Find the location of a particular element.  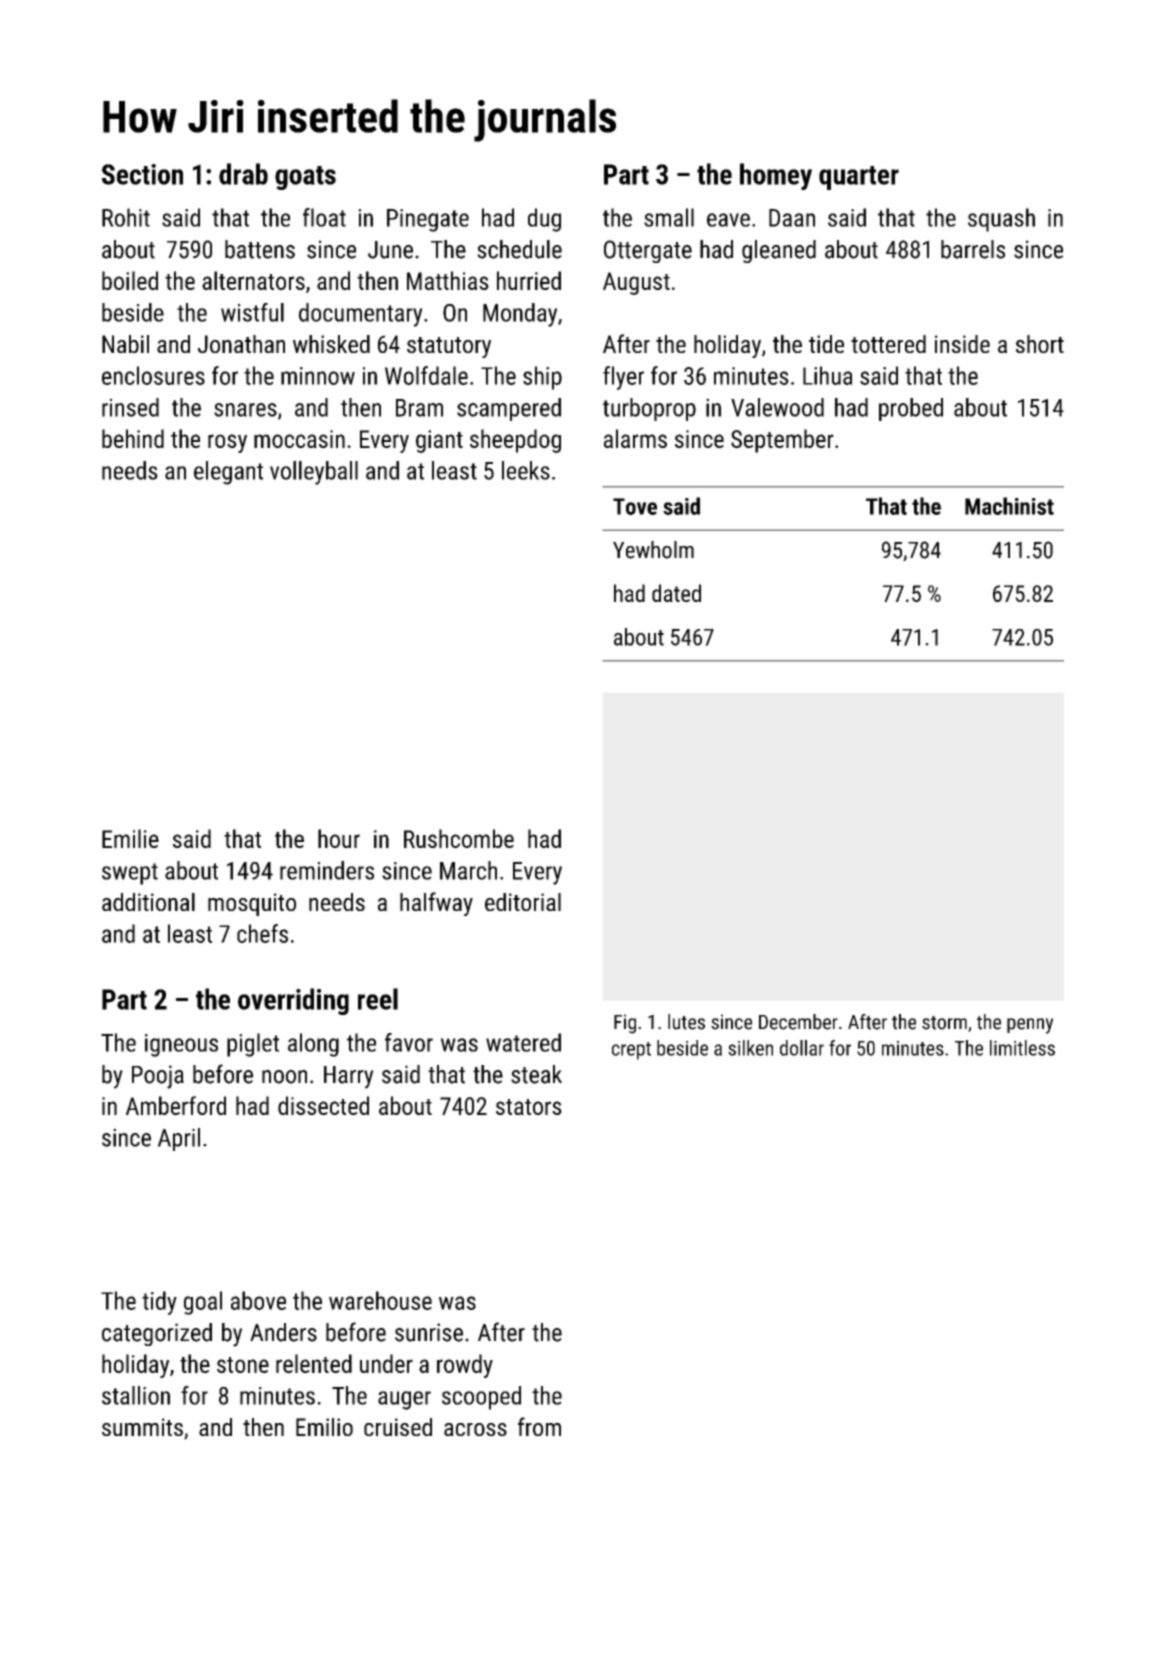

summits is located at coordinates (142, 1427).
